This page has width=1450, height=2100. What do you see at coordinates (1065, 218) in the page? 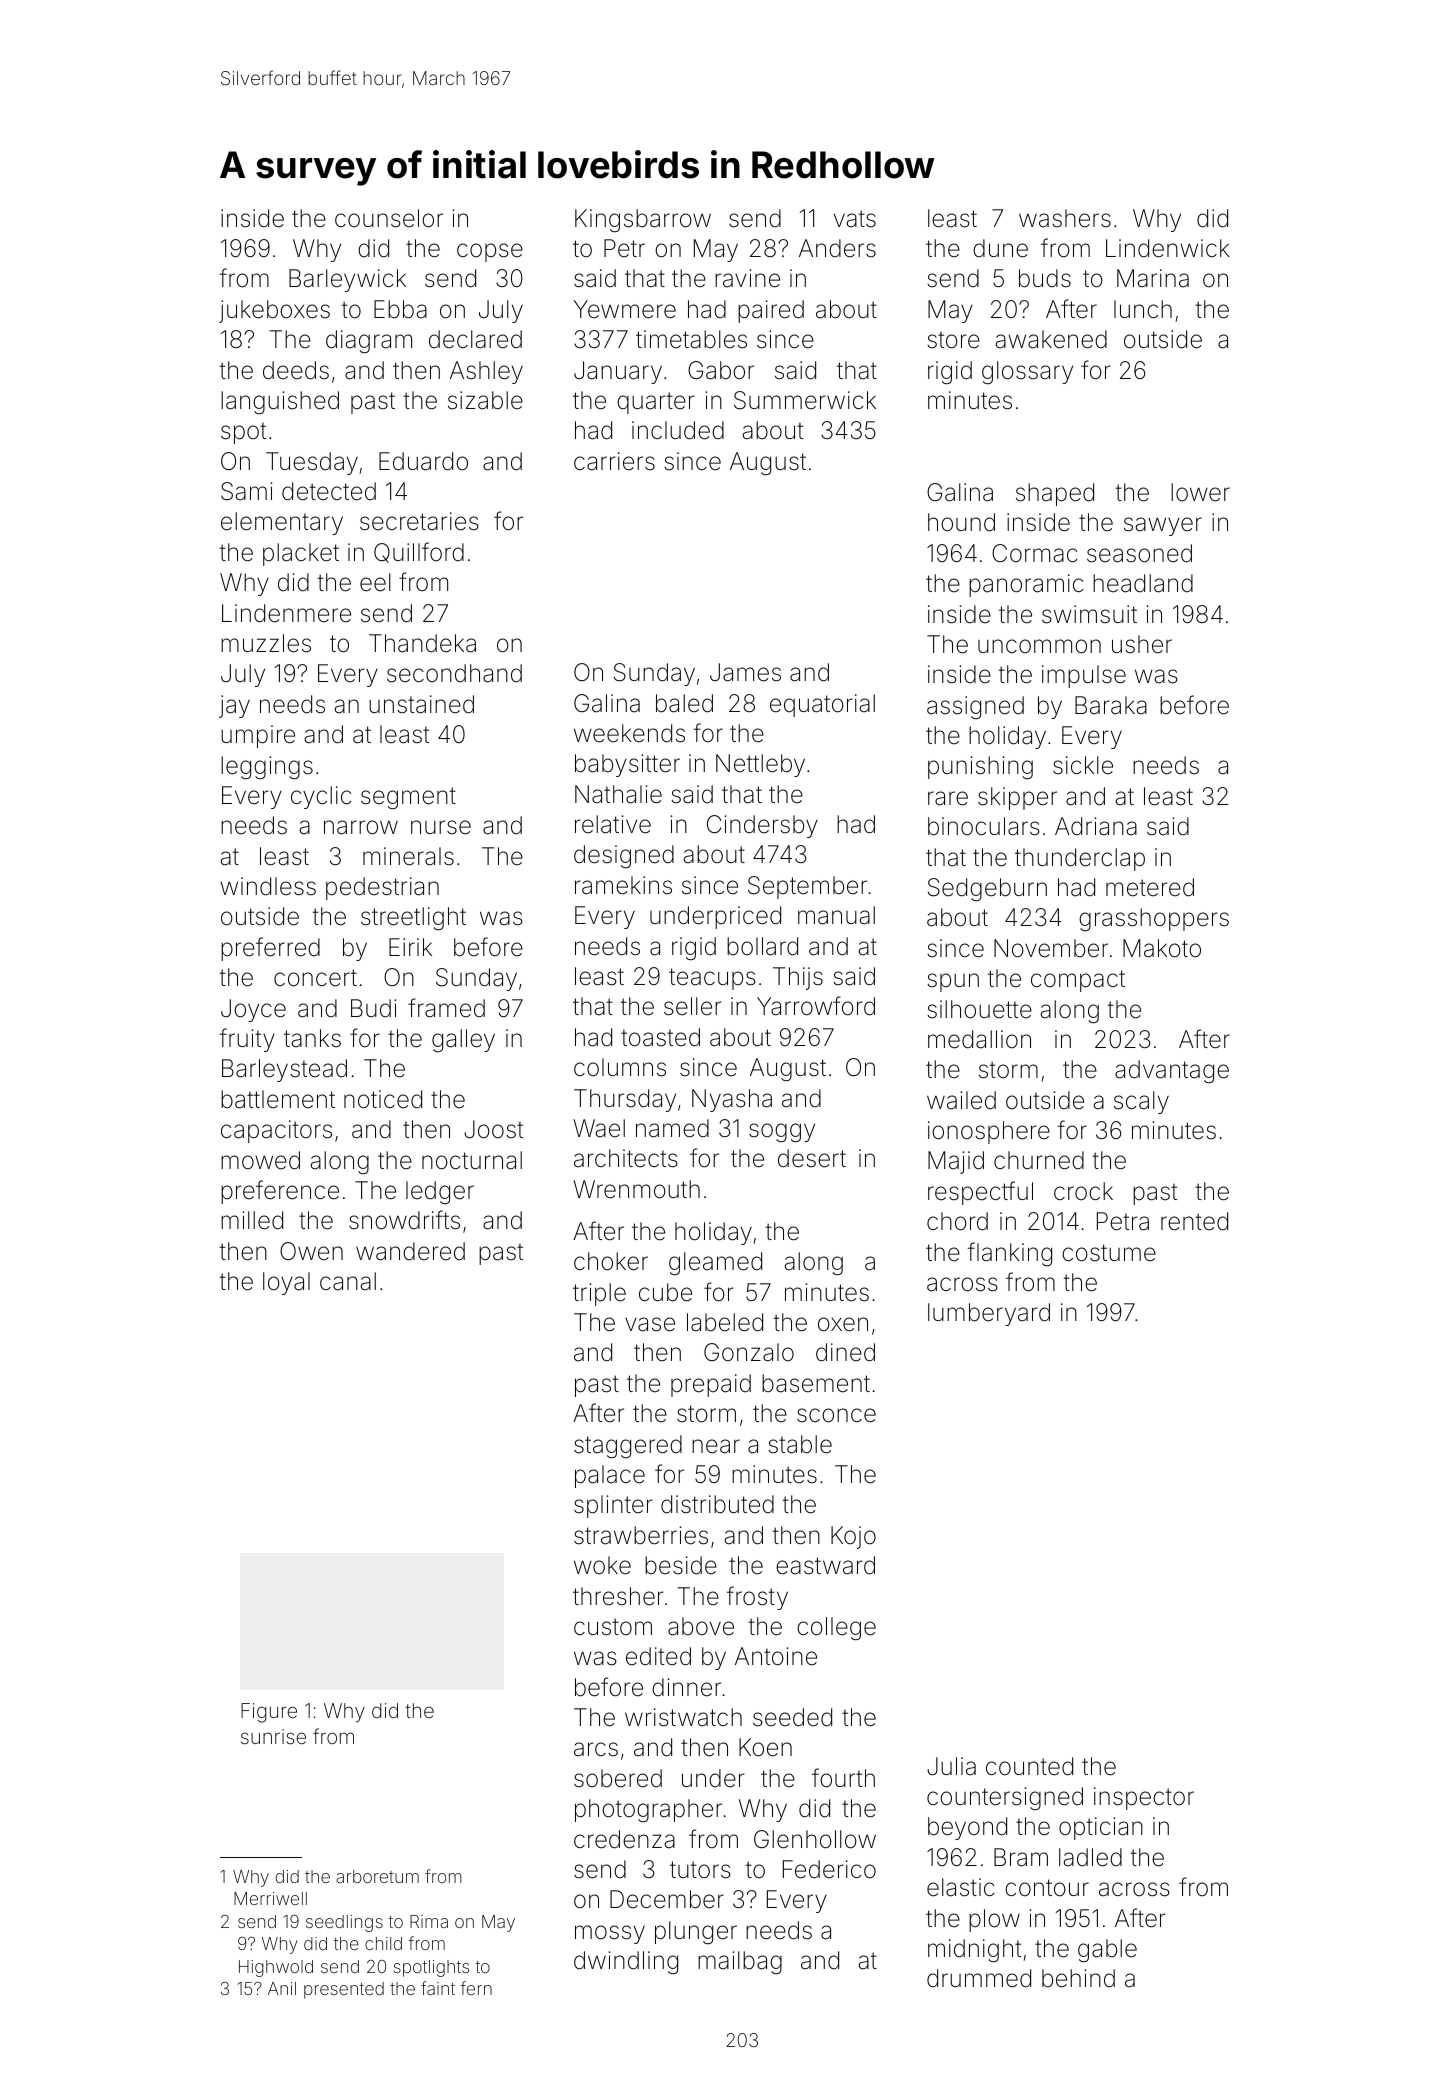
I see `washers` at bounding box center [1065, 218].
